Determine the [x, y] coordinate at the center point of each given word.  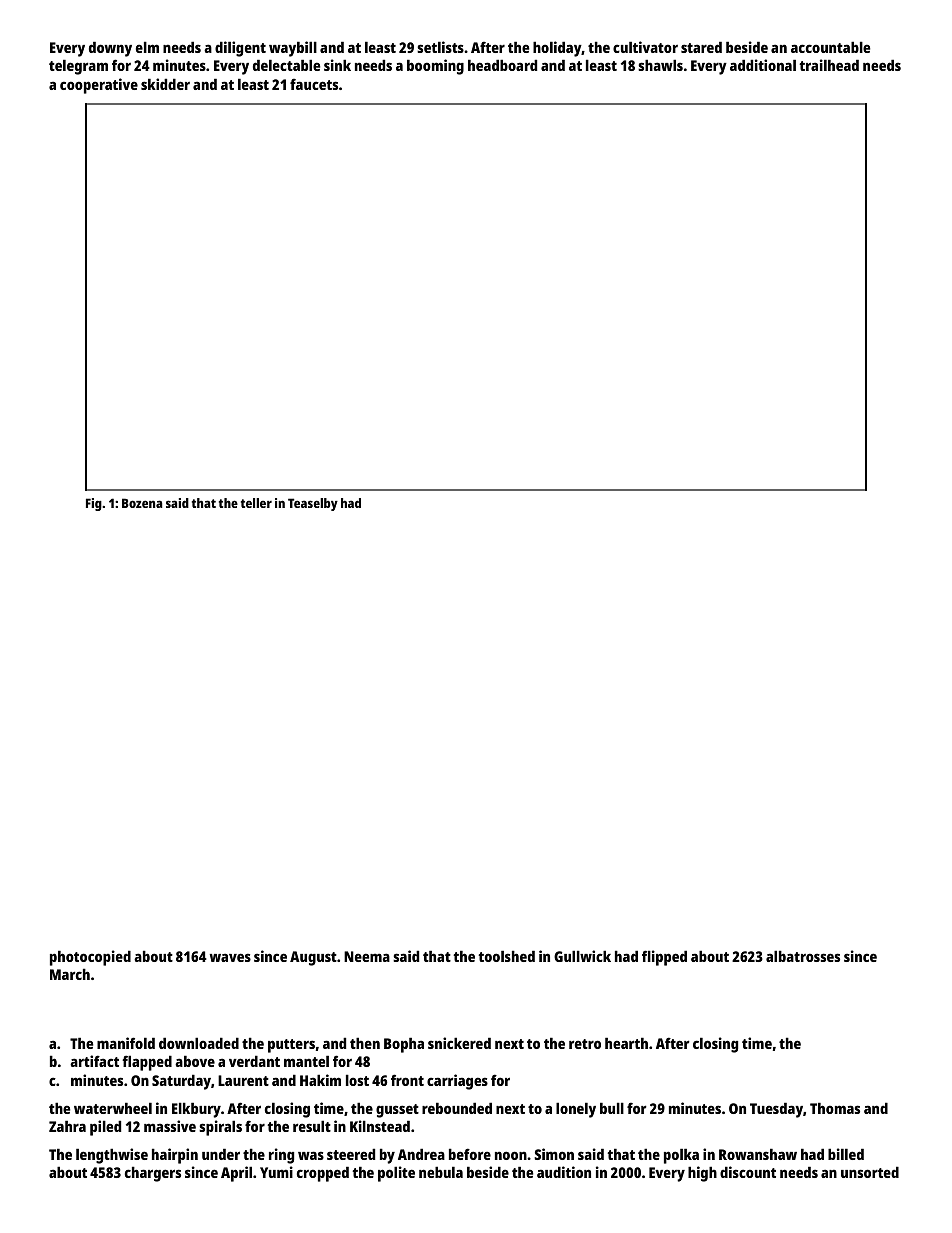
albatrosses [803, 956]
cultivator [645, 47]
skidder [165, 84]
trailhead [829, 65]
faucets [314, 84]
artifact [94, 1061]
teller [256, 503]
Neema [367, 956]
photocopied [90, 958]
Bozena [142, 503]
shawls [660, 65]
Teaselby [313, 504]
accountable [830, 47]
